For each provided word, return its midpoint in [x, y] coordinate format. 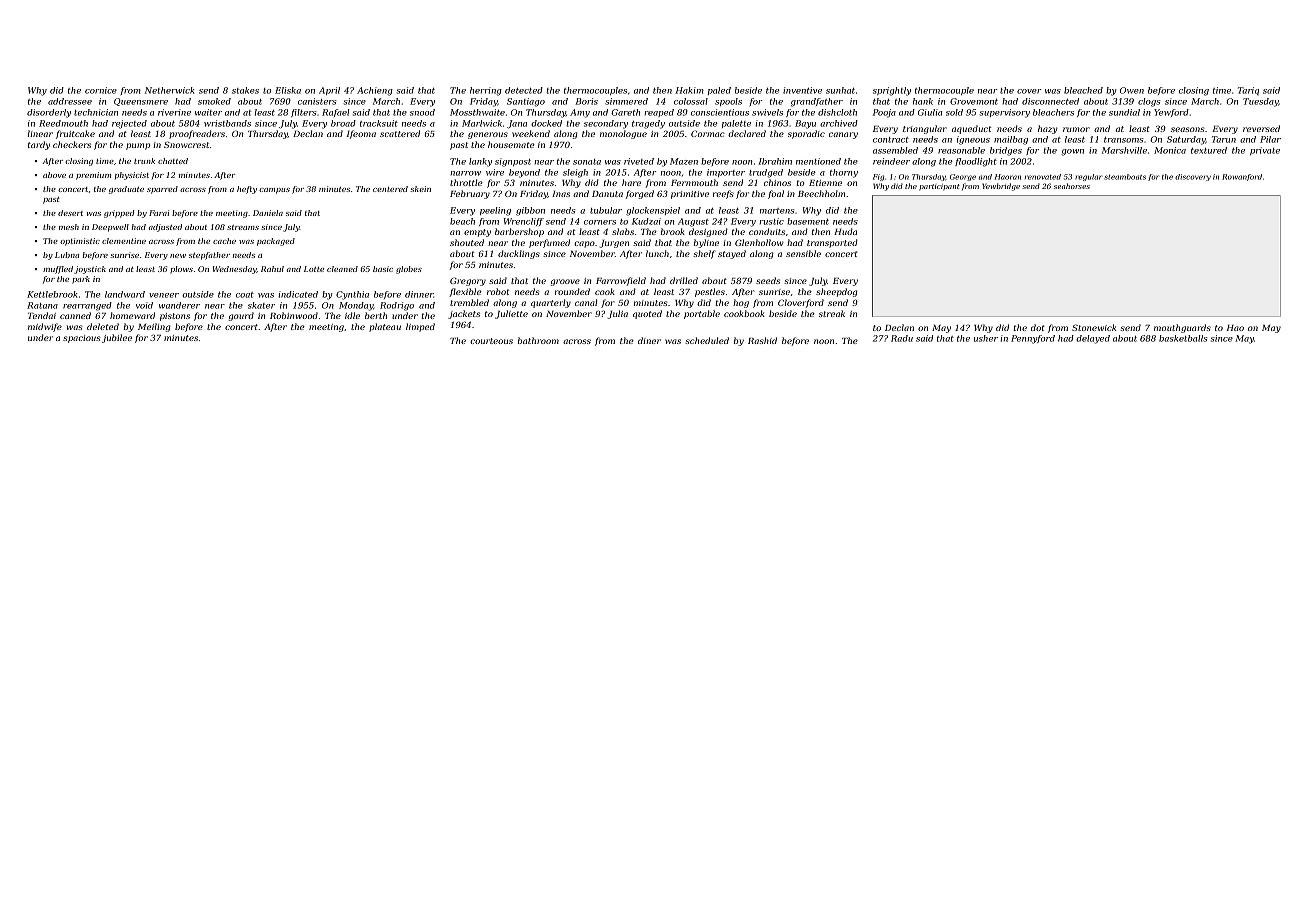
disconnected [1050, 101]
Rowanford [1242, 177]
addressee [70, 101]
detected [524, 90]
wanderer [179, 305]
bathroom [538, 340]
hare [631, 182]
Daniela [268, 213]
